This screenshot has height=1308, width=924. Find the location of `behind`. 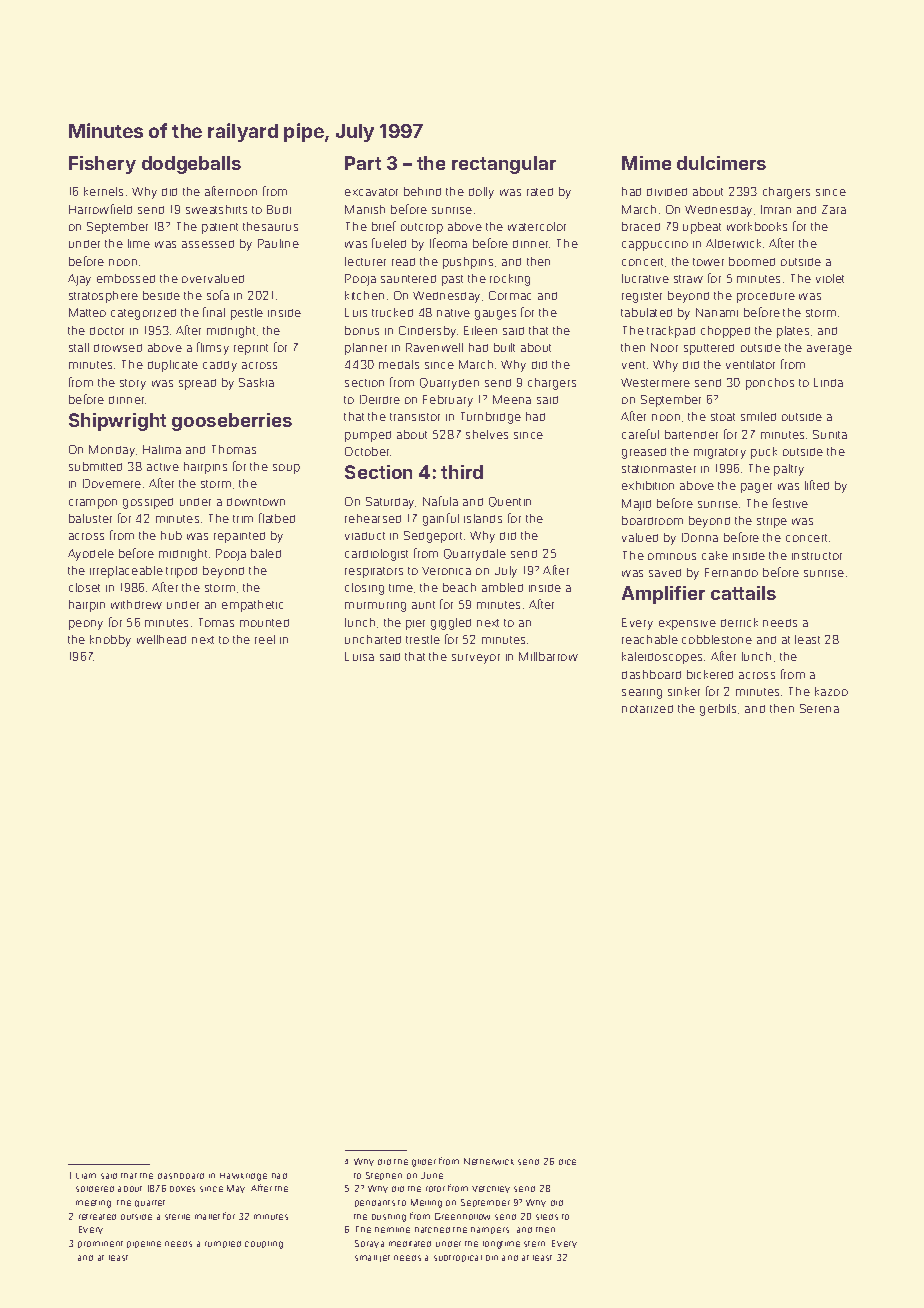

behind is located at coordinates (422, 191).
